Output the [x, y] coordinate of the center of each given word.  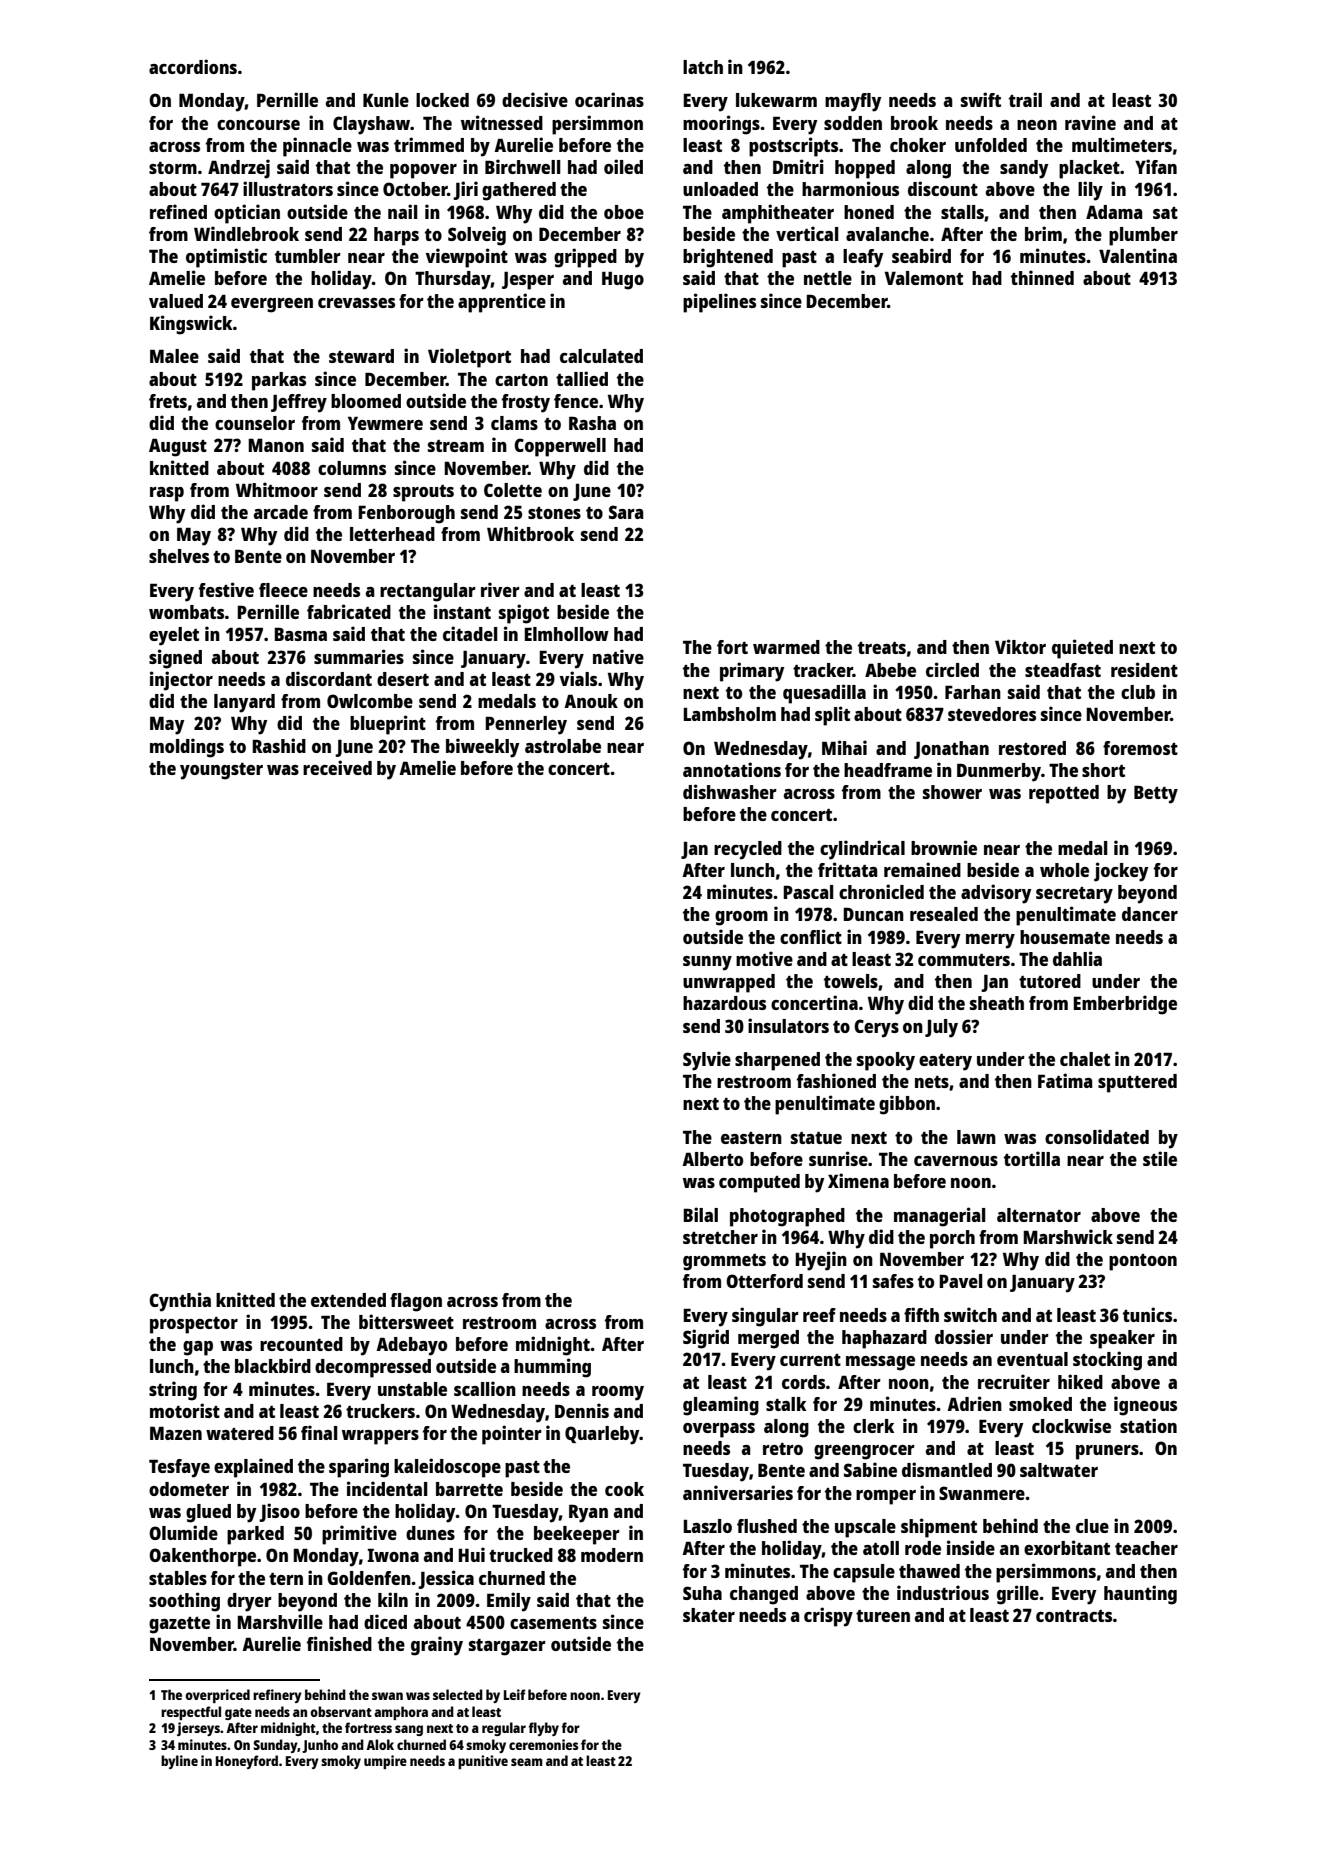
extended [348, 1300]
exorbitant [1067, 1547]
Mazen [176, 1433]
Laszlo [707, 1526]
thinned [1042, 277]
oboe [624, 212]
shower [952, 792]
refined [178, 211]
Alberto [712, 1159]
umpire [385, 1762]
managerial [940, 1217]
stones [554, 513]
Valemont [924, 278]
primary [752, 672]
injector [181, 681]
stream [456, 446]
